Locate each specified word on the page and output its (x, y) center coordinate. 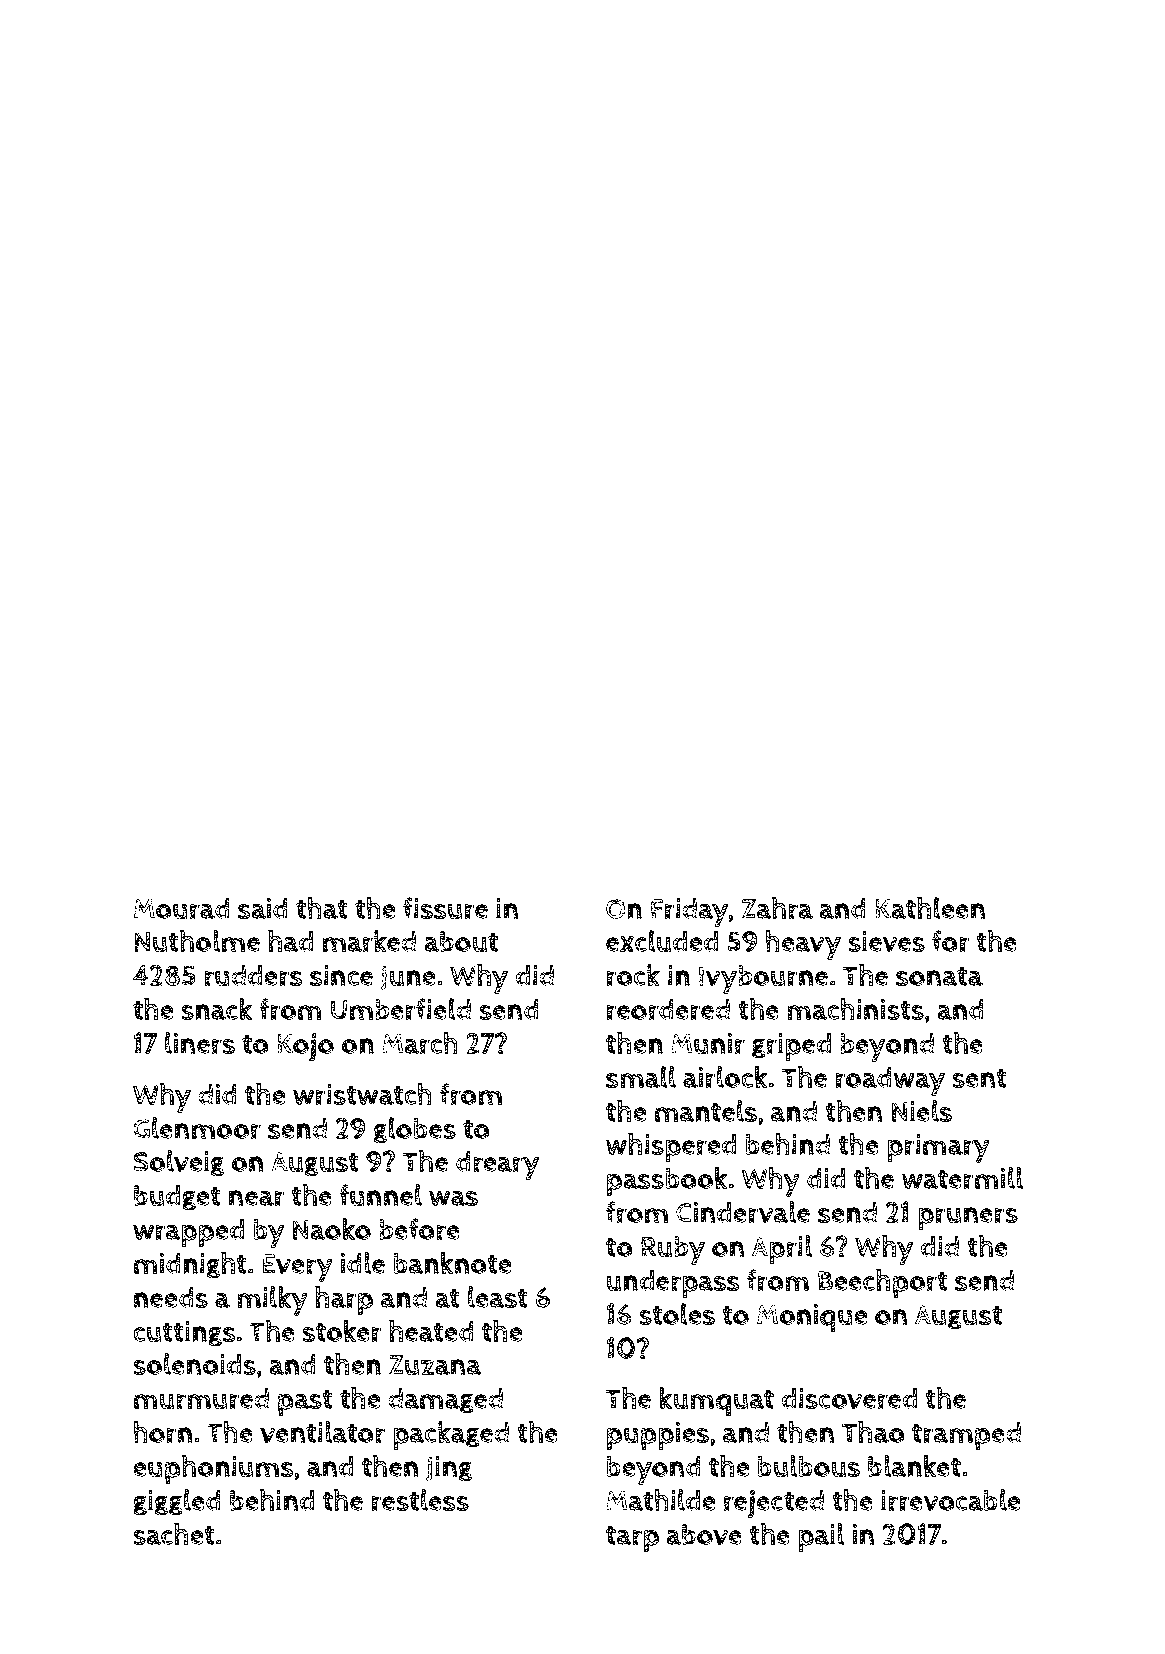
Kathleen (930, 908)
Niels (922, 1111)
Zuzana (435, 1365)
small (641, 1077)
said (263, 908)
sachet (174, 1534)
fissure (445, 908)
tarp (632, 1539)
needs (171, 1297)
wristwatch (362, 1094)
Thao (873, 1432)
